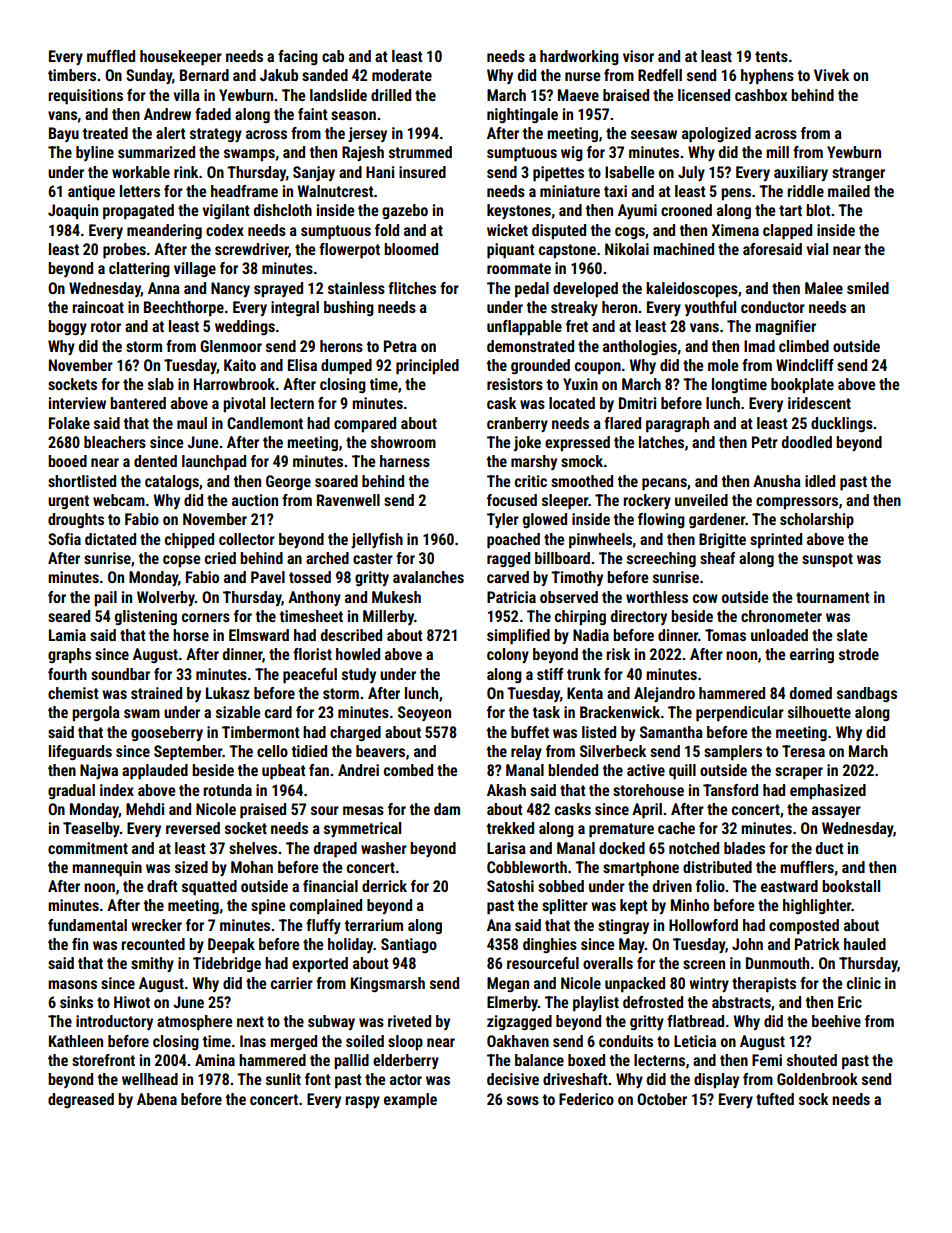  I want to click on Ximena, so click(735, 230).
